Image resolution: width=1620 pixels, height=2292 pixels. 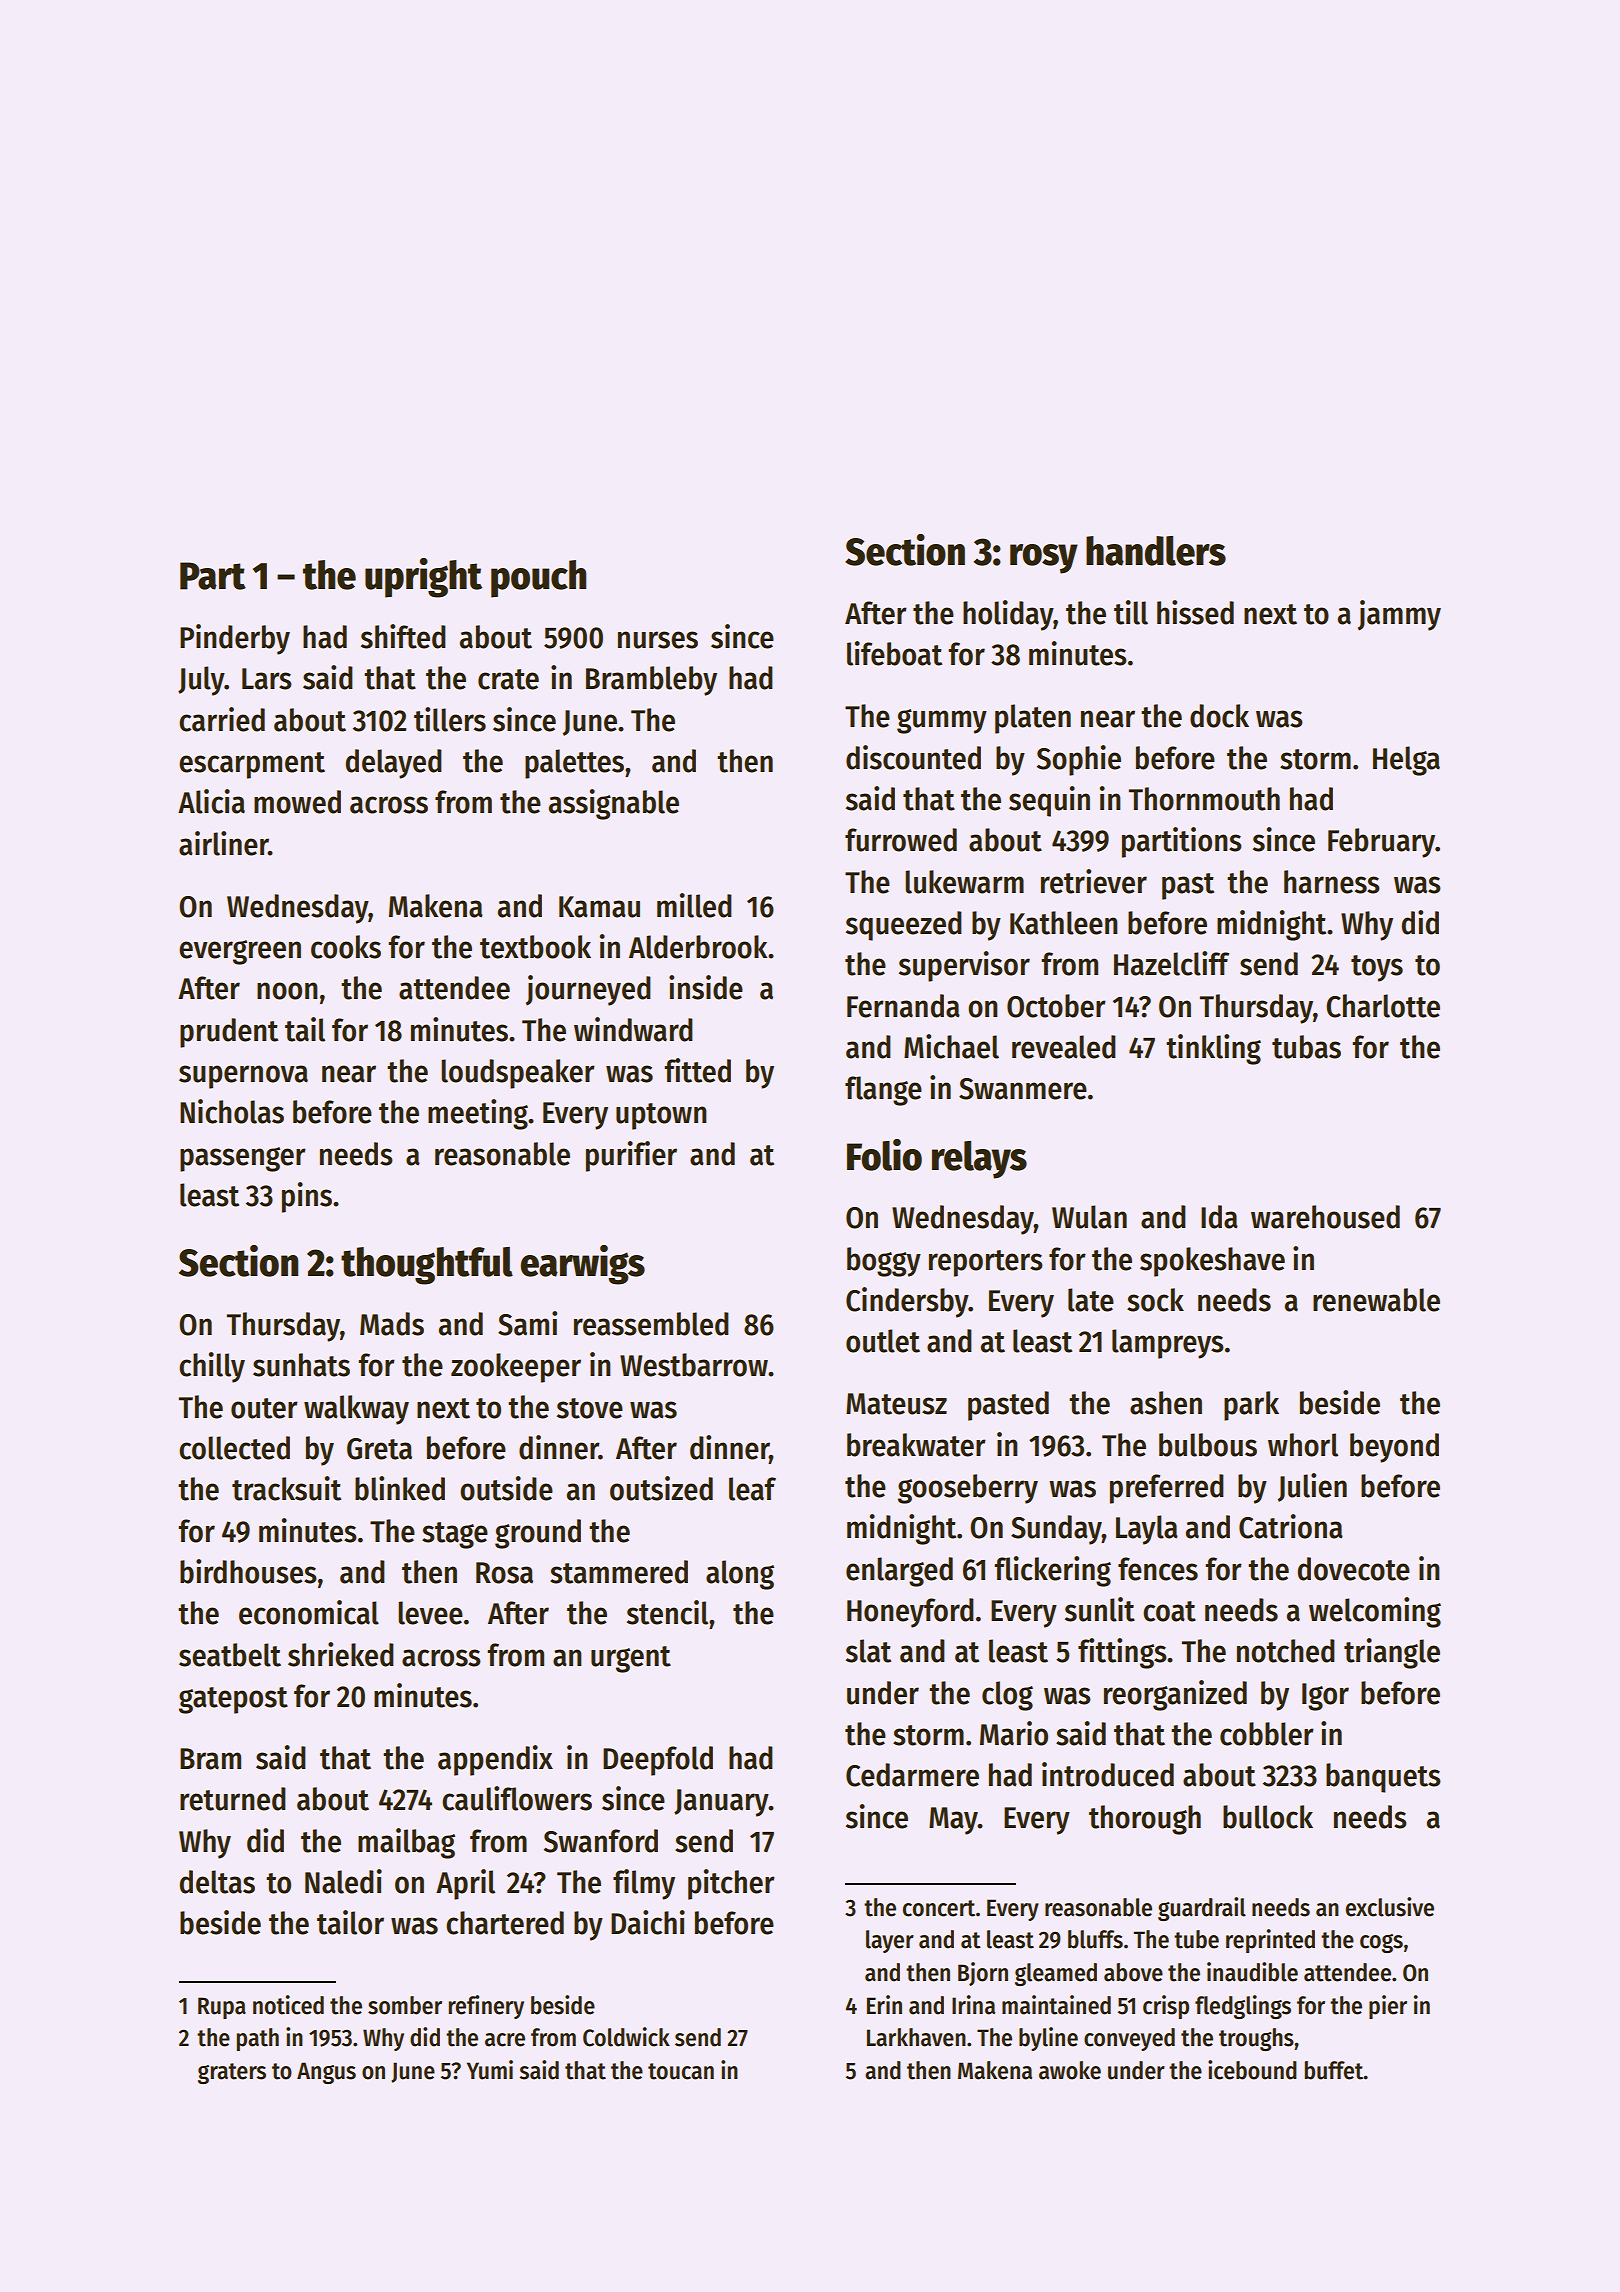 I want to click on prudent, so click(x=229, y=1033).
